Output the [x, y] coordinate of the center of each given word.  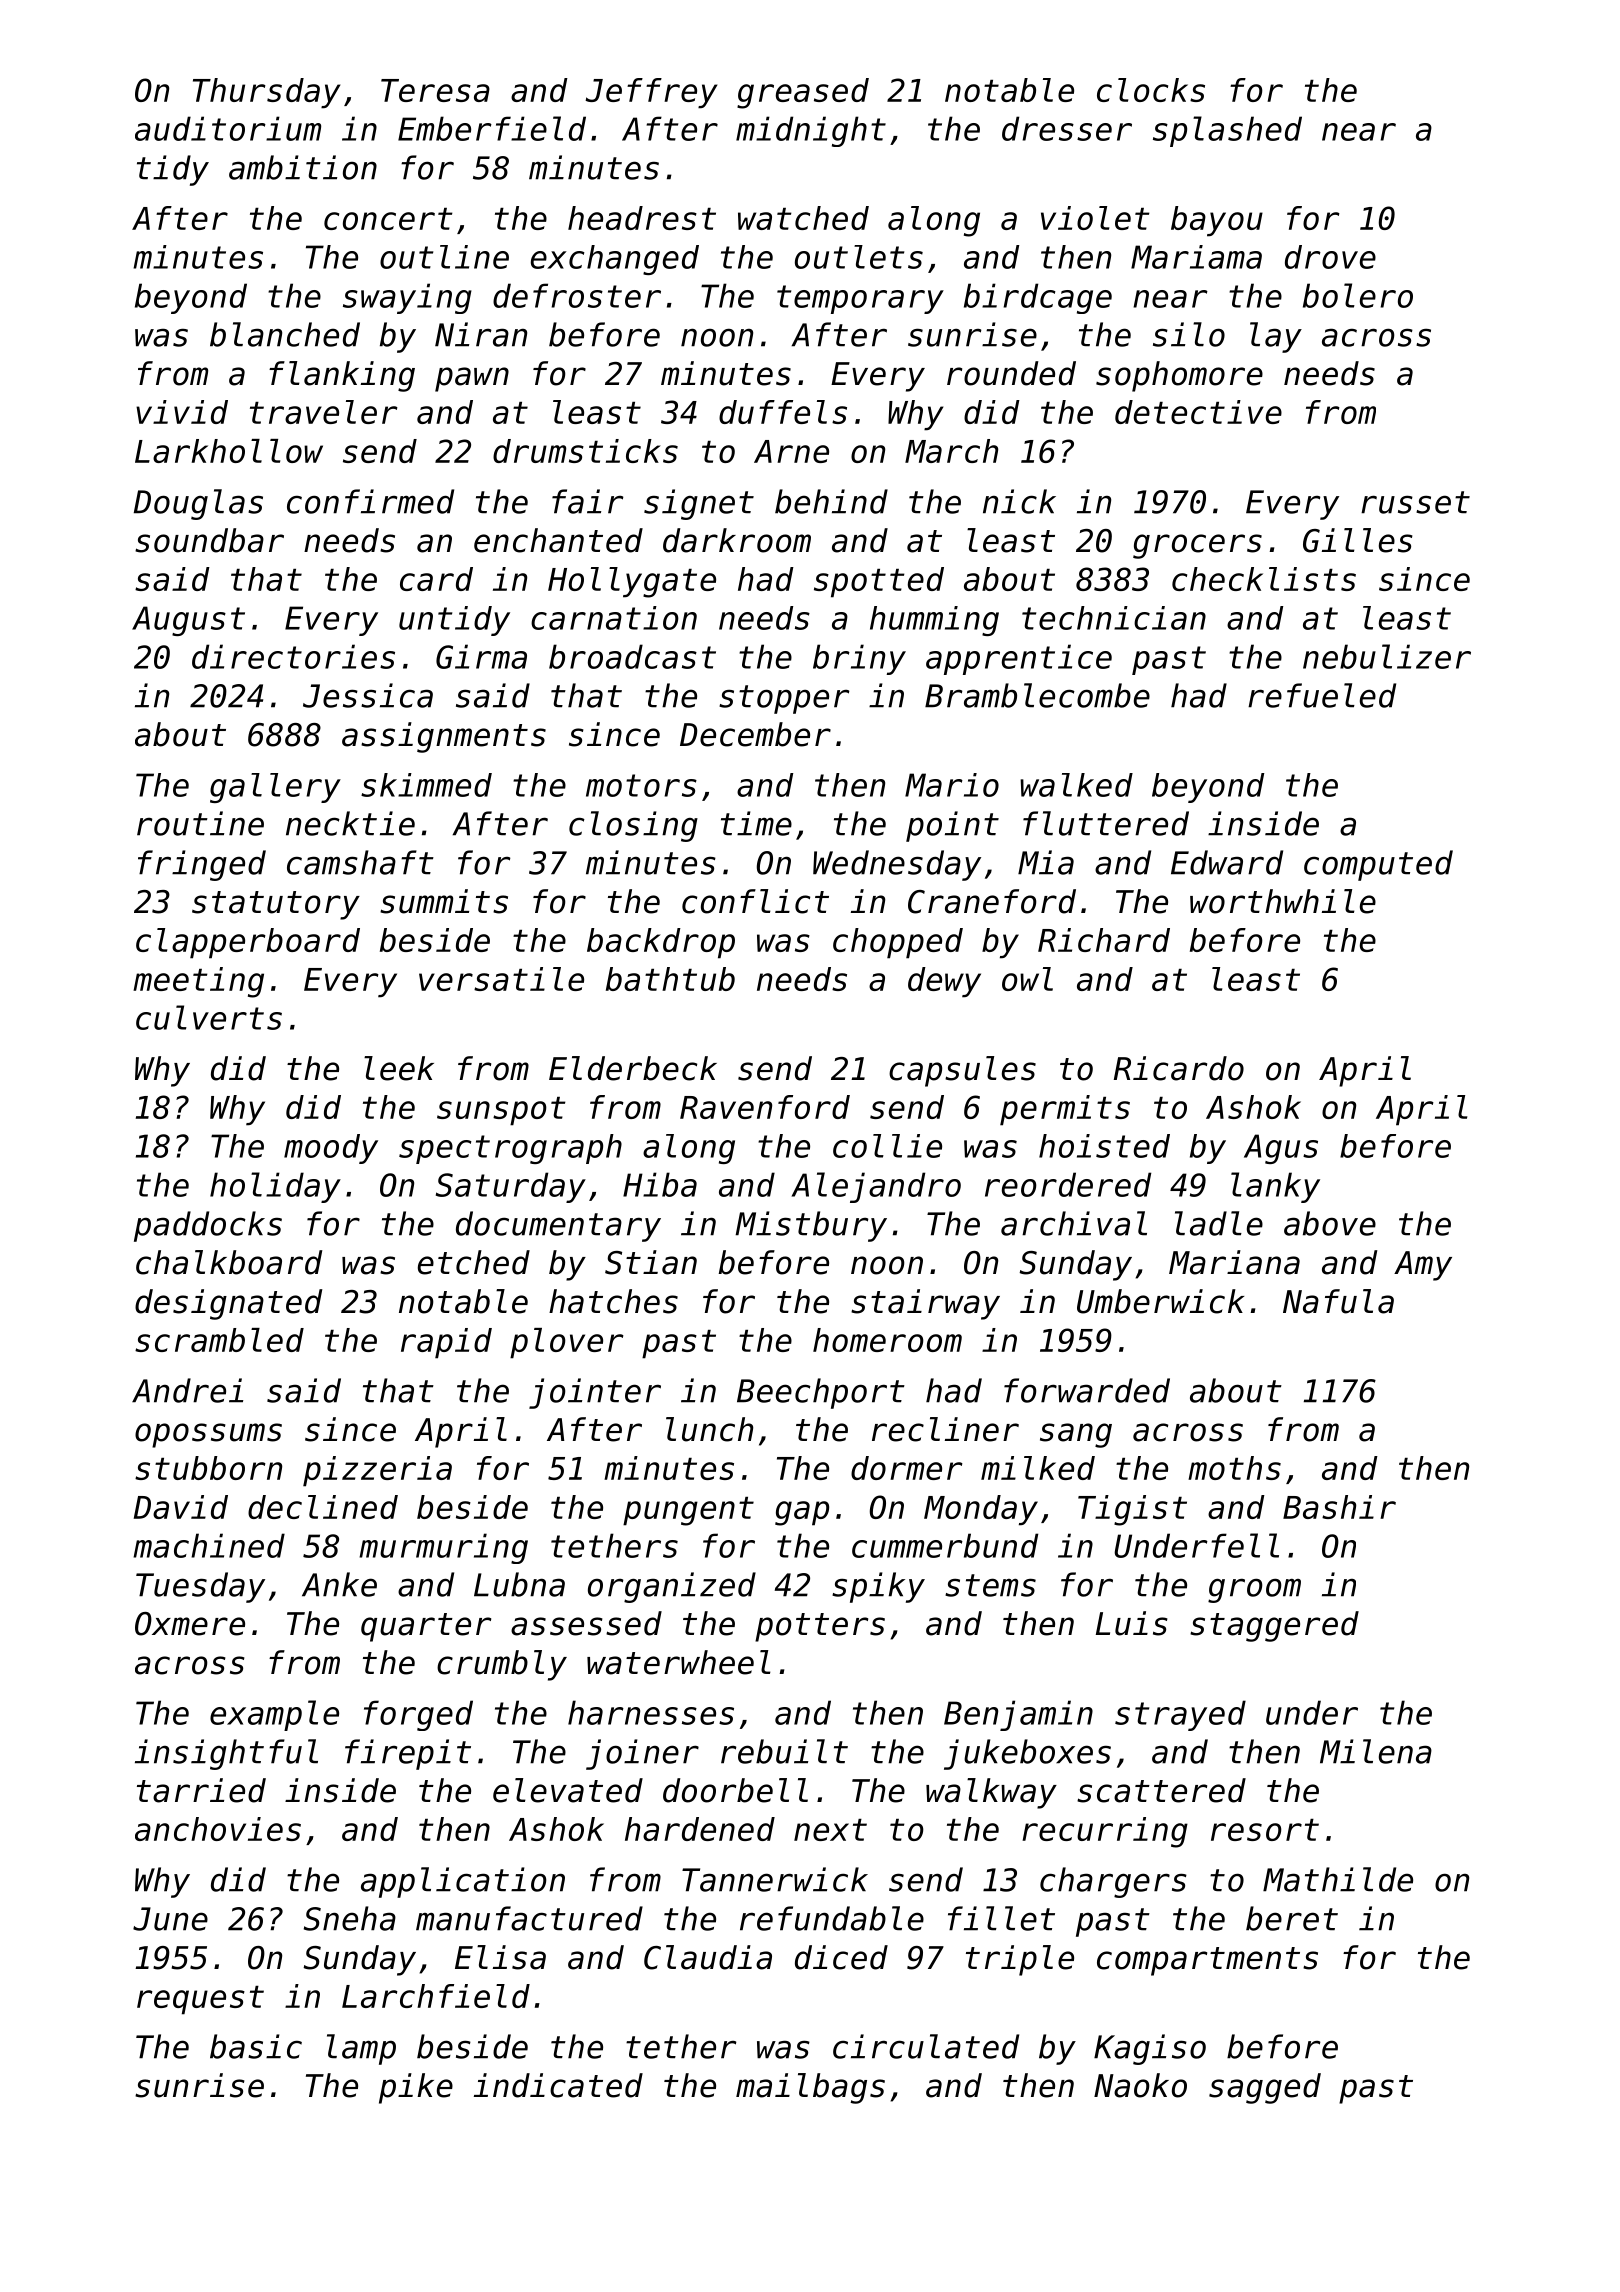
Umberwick [1160, 1301]
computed [1378, 865]
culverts [209, 1017]
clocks [1151, 90]
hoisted [1104, 1146]
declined [323, 1507]
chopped [898, 943]
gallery [275, 788]
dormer [907, 1468]
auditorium [228, 128]
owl [1027, 979]
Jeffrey [651, 93]
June [170, 1919]
